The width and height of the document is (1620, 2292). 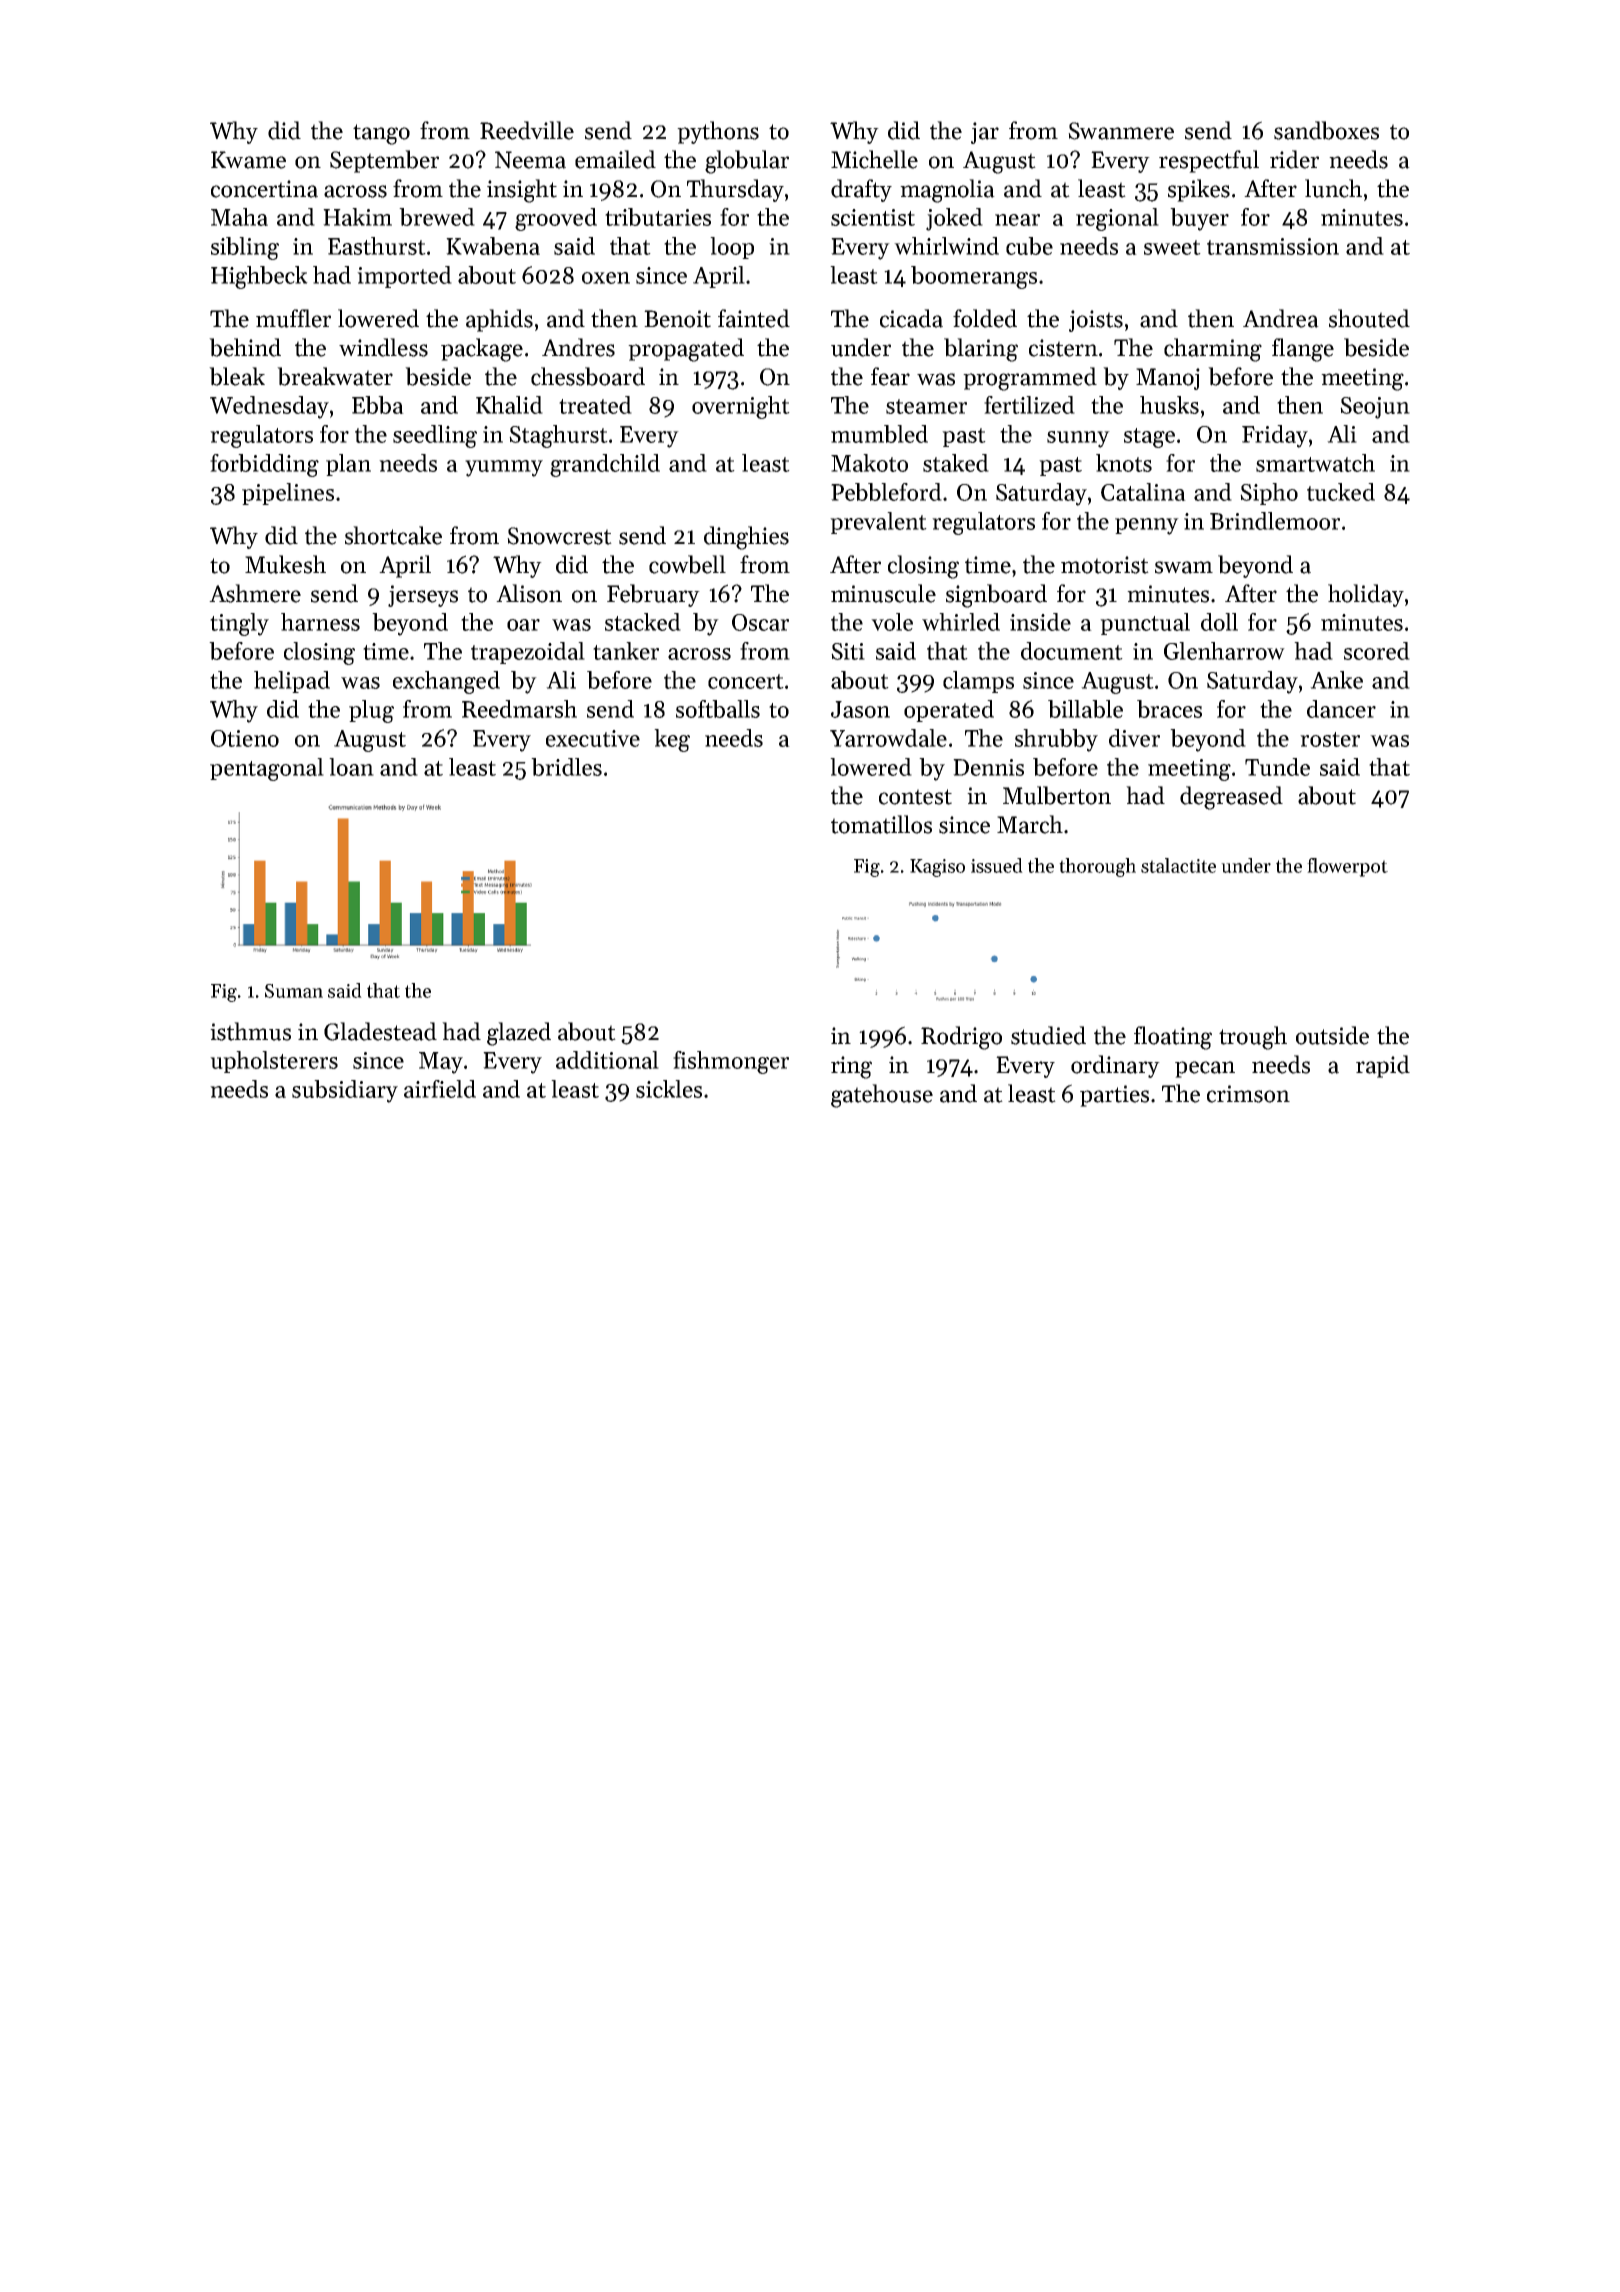 I want to click on loan, so click(x=351, y=767).
